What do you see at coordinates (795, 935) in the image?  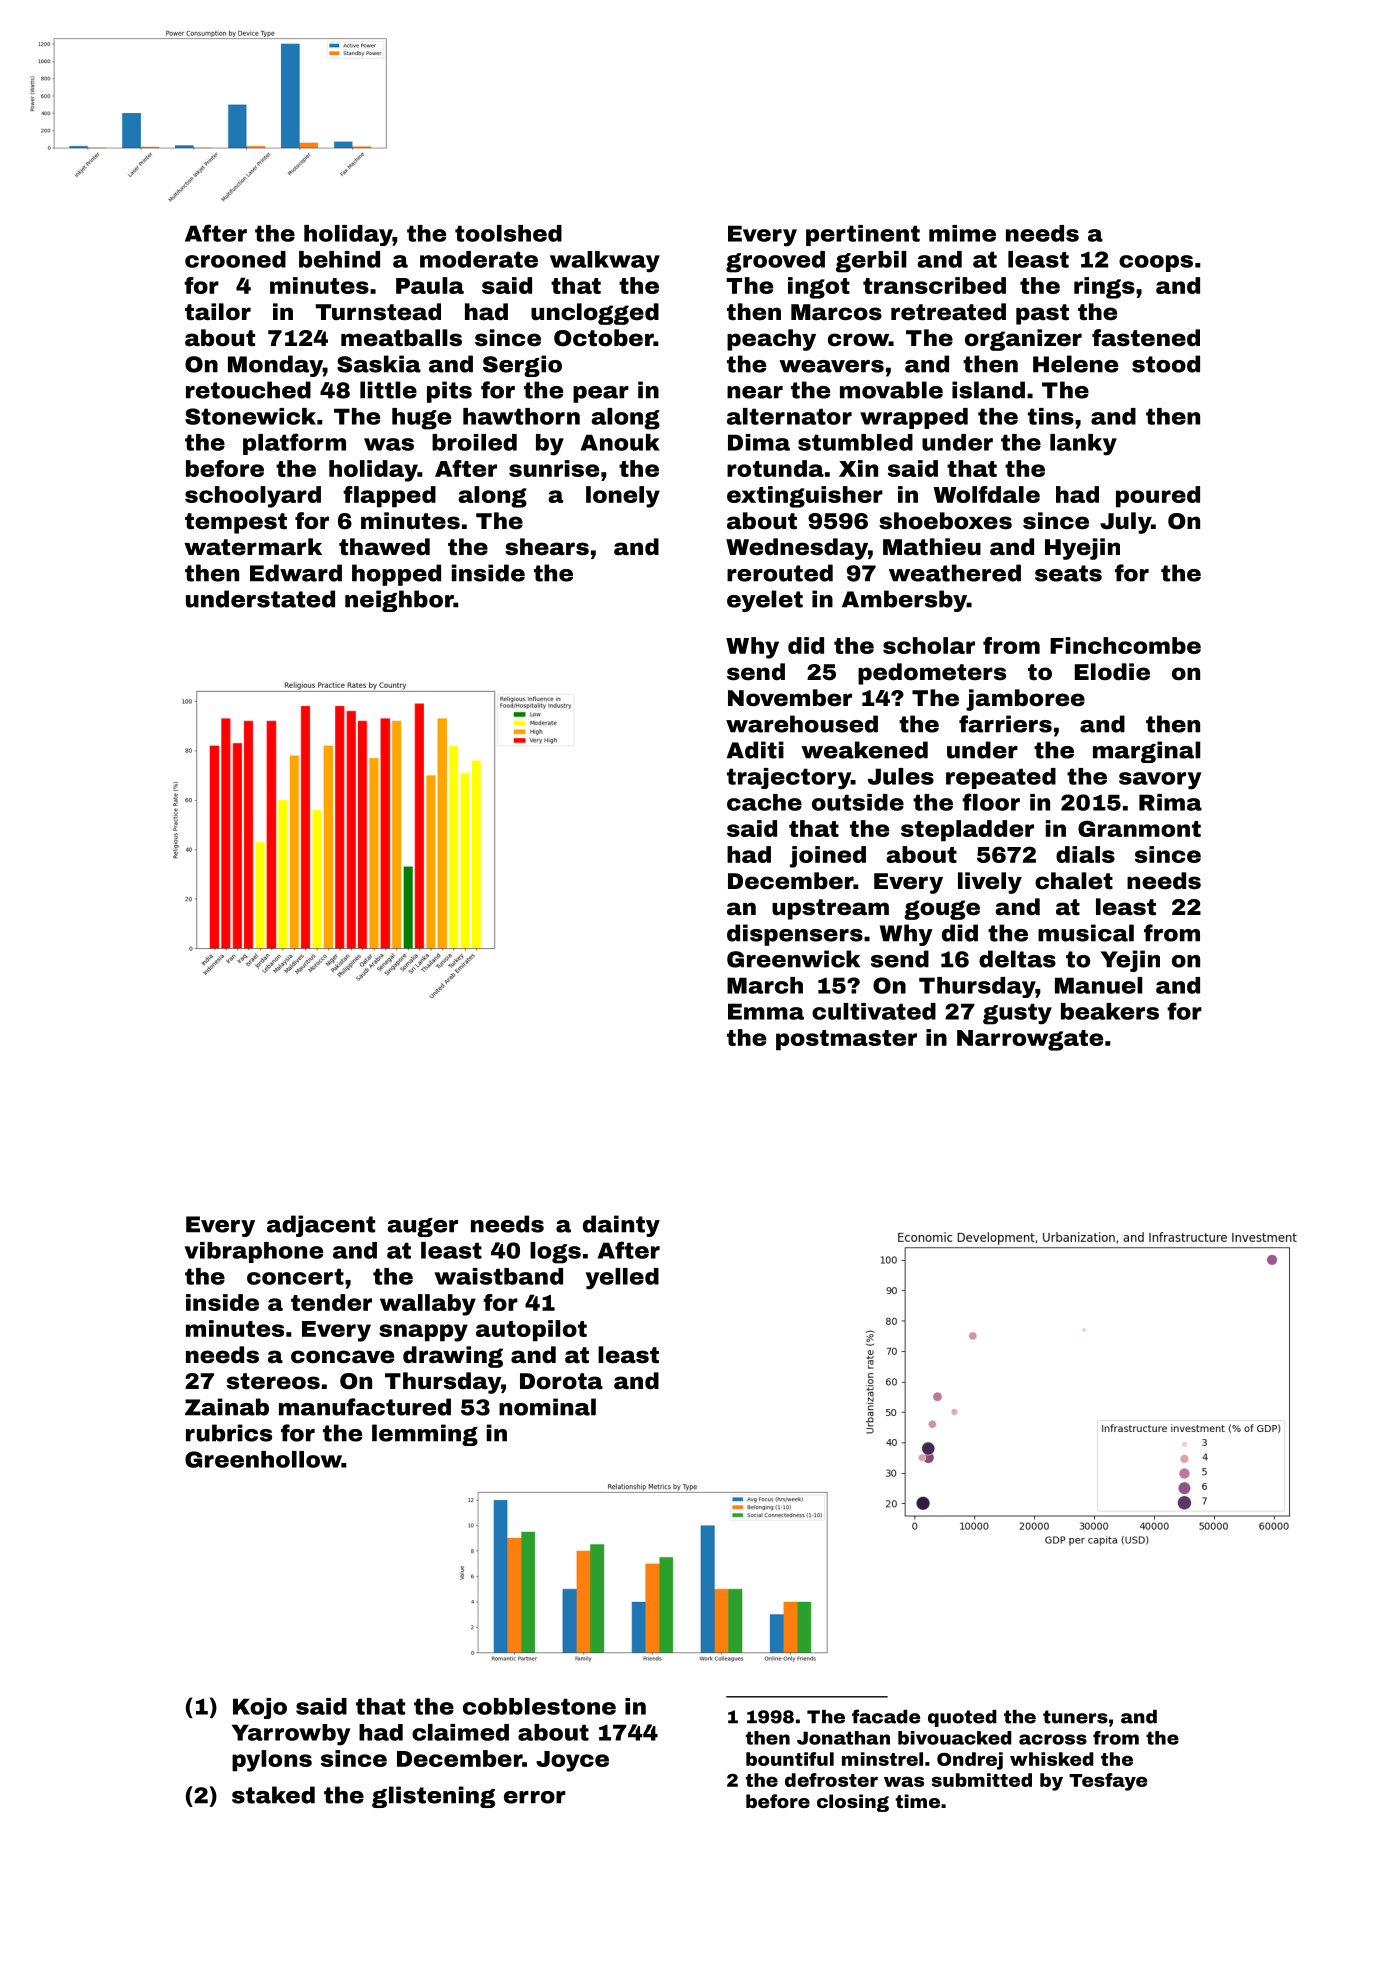 I see `dispensers` at bounding box center [795, 935].
